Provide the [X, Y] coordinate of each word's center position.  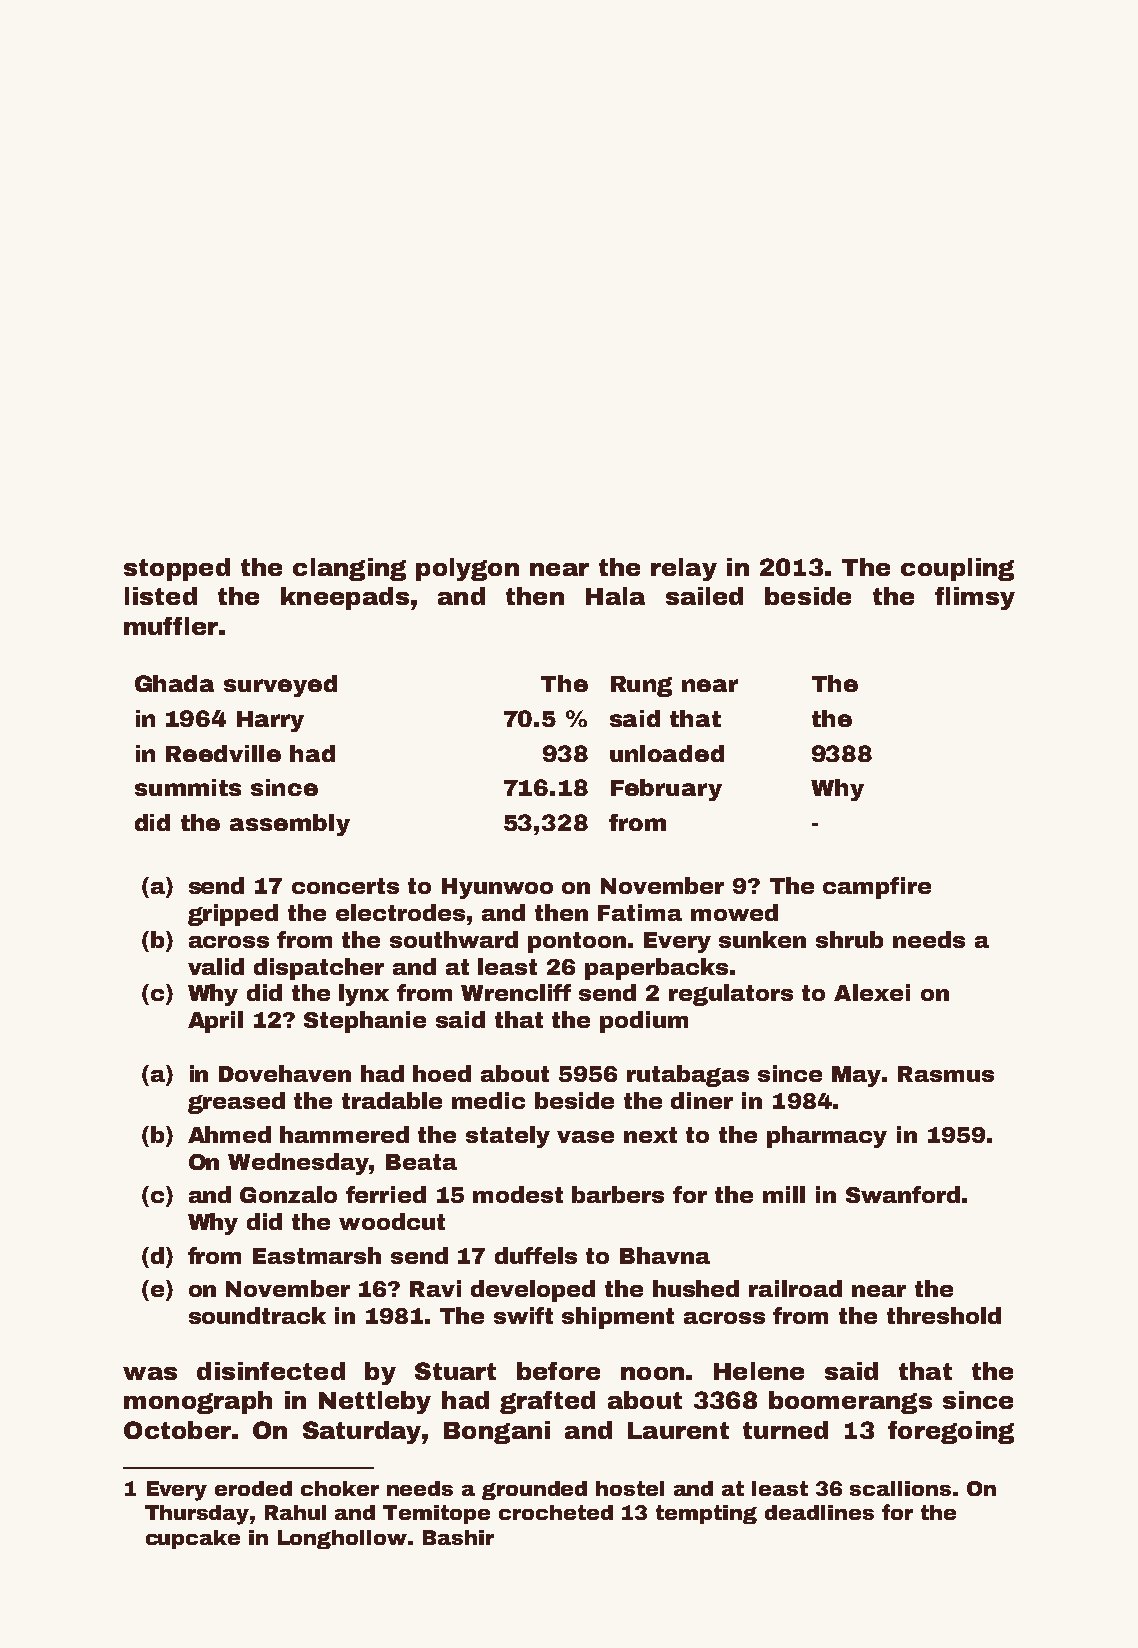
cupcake [193, 1539]
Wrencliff [516, 992]
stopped [177, 569]
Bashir [458, 1537]
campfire [877, 888]
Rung [641, 686]
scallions [900, 1488]
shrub [849, 939]
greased [236, 1103]
